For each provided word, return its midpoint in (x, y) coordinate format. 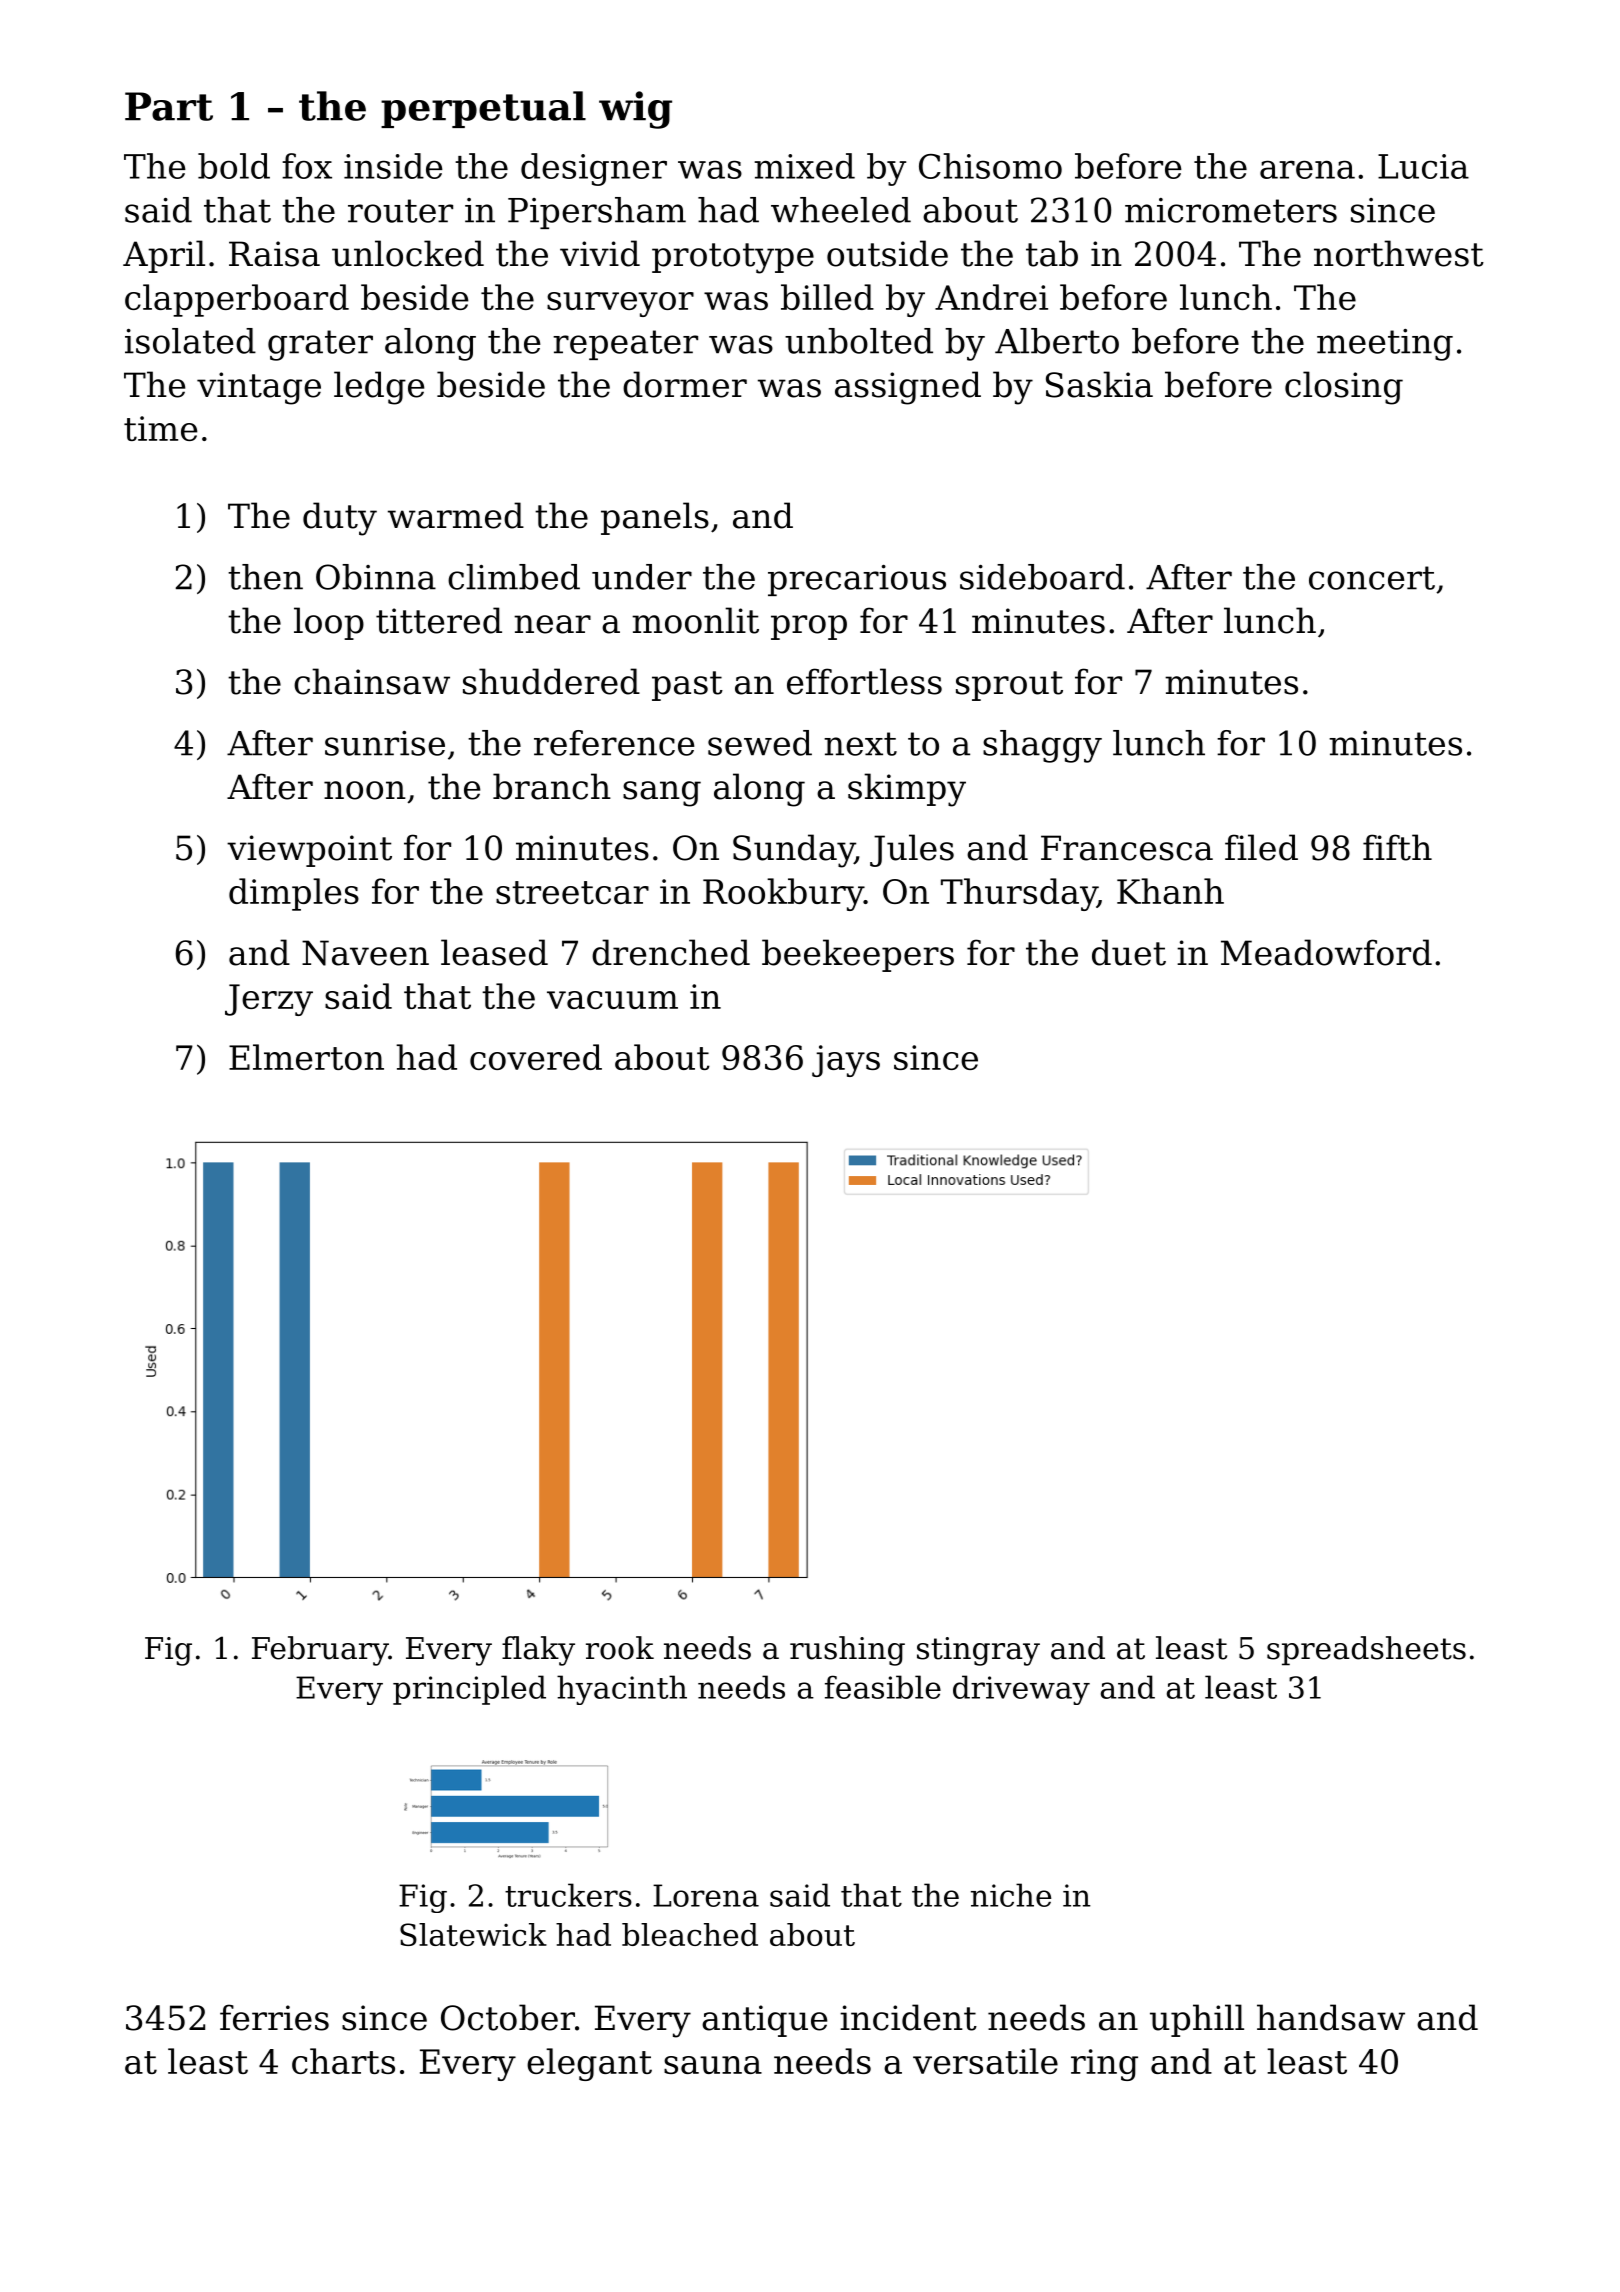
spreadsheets (1366, 1651)
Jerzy (269, 1000)
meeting (1385, 345)
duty (340, 519)
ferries (274, 2017)
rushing (847, 1651)
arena (1307, 169)
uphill (1197, 2020)
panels (655, 518)
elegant (589, 2064)
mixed (804, 166)
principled (469, 1690)
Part (169, 106)
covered (536, 1057)
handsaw (1331, 2017)
